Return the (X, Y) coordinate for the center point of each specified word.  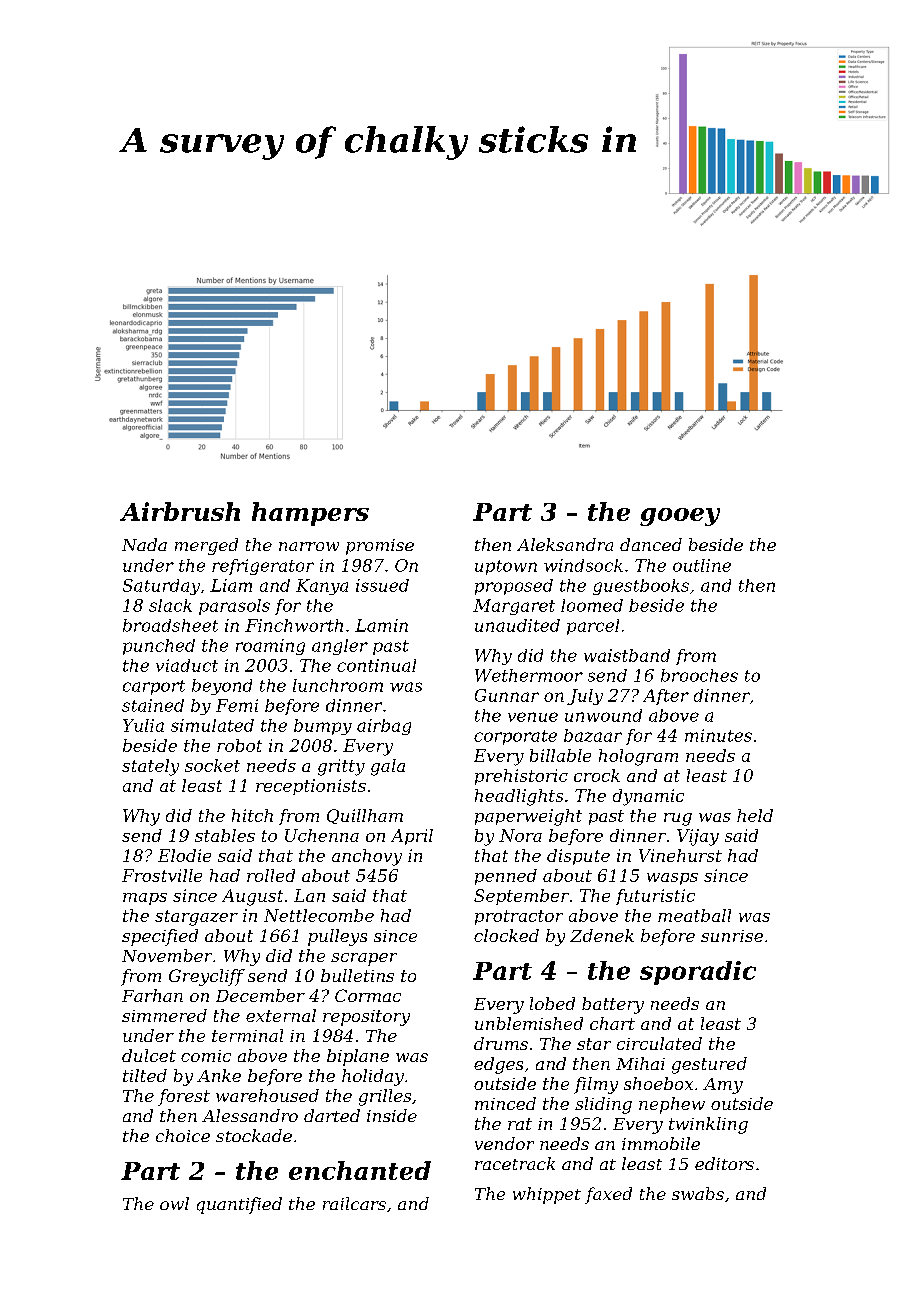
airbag (384, 727)
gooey (680, 517)
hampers (310, 514)
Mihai (640, 1063)
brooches (699, 675)
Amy (723, 1086)
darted (332, 1115)
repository (366, 1018)
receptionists (311, 787)
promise (380, 547)
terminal (247, 1035)
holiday (373, 1077)
